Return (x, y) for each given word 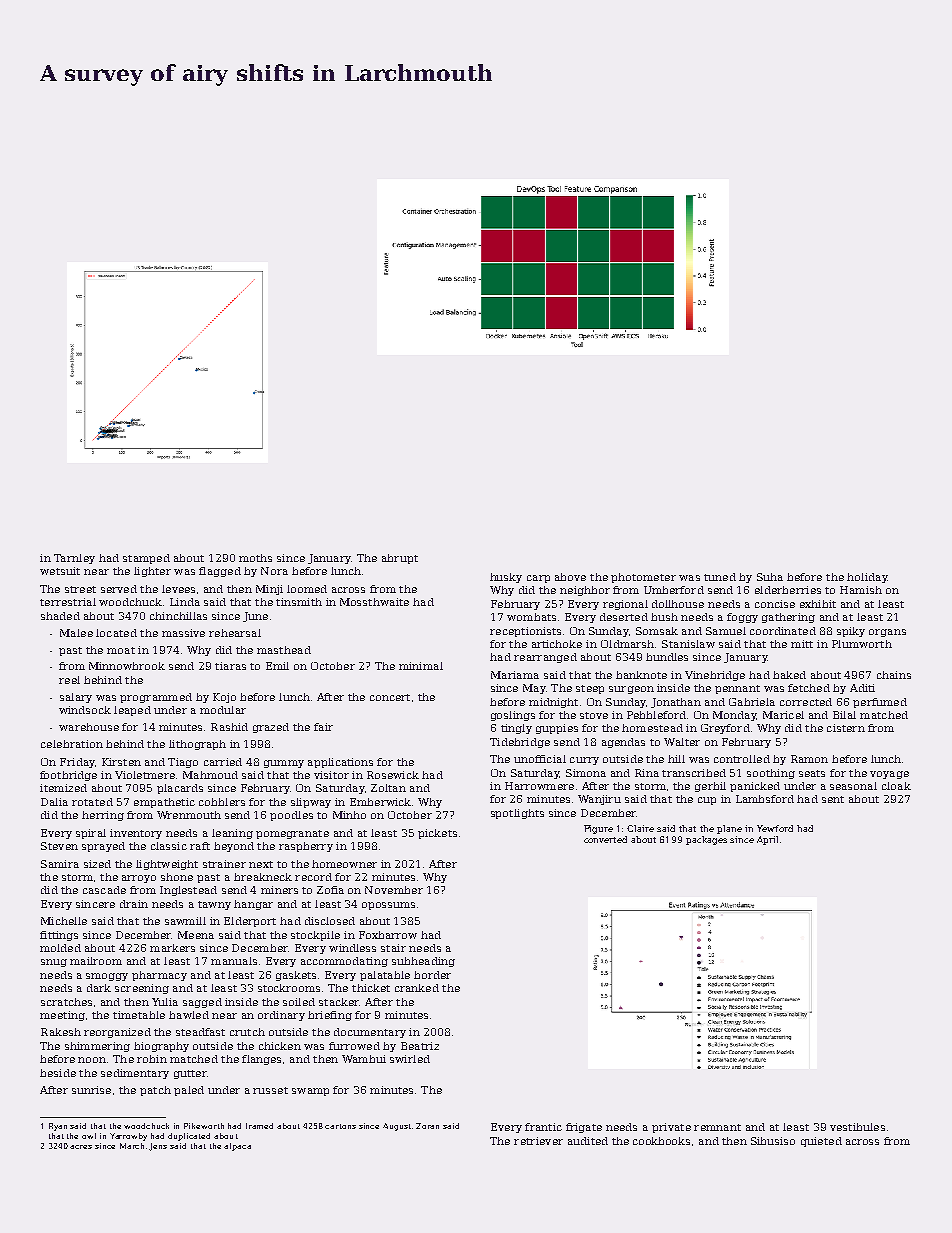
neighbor (585, 591)
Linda (185, 602)
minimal (421, 666)
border (432, 975)
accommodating (344, 962)
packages (706, 840)
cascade (104, 890)
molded (60, 948)
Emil (277, 666)
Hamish (861, 590)
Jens (158, 1147)
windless (352, 948)
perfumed (880, 703)
